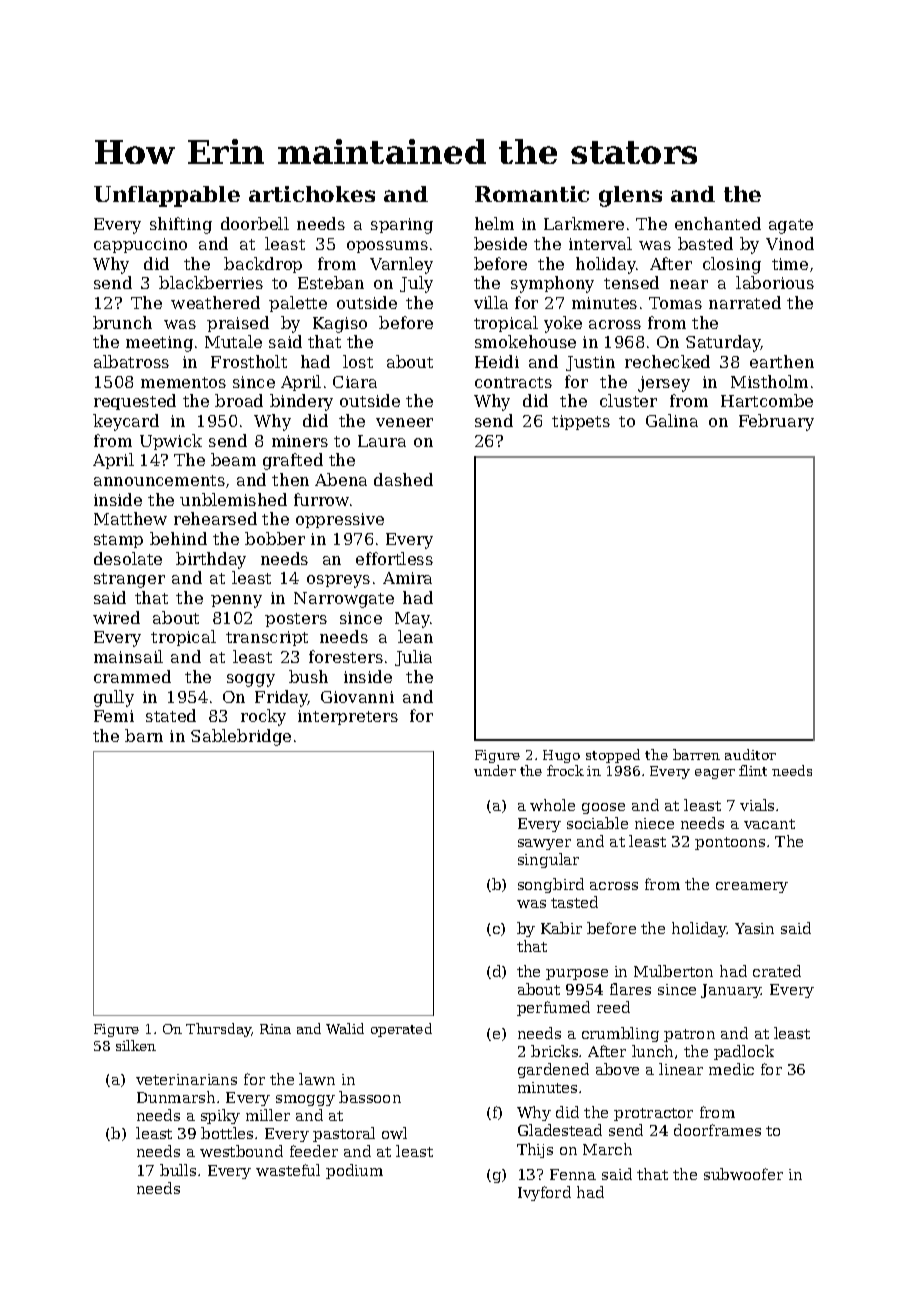 This image has height=1316, width=908. What do you see at coordinates (122, 322) in the image?
I see `brunch` at bounding box center [122, 322].
